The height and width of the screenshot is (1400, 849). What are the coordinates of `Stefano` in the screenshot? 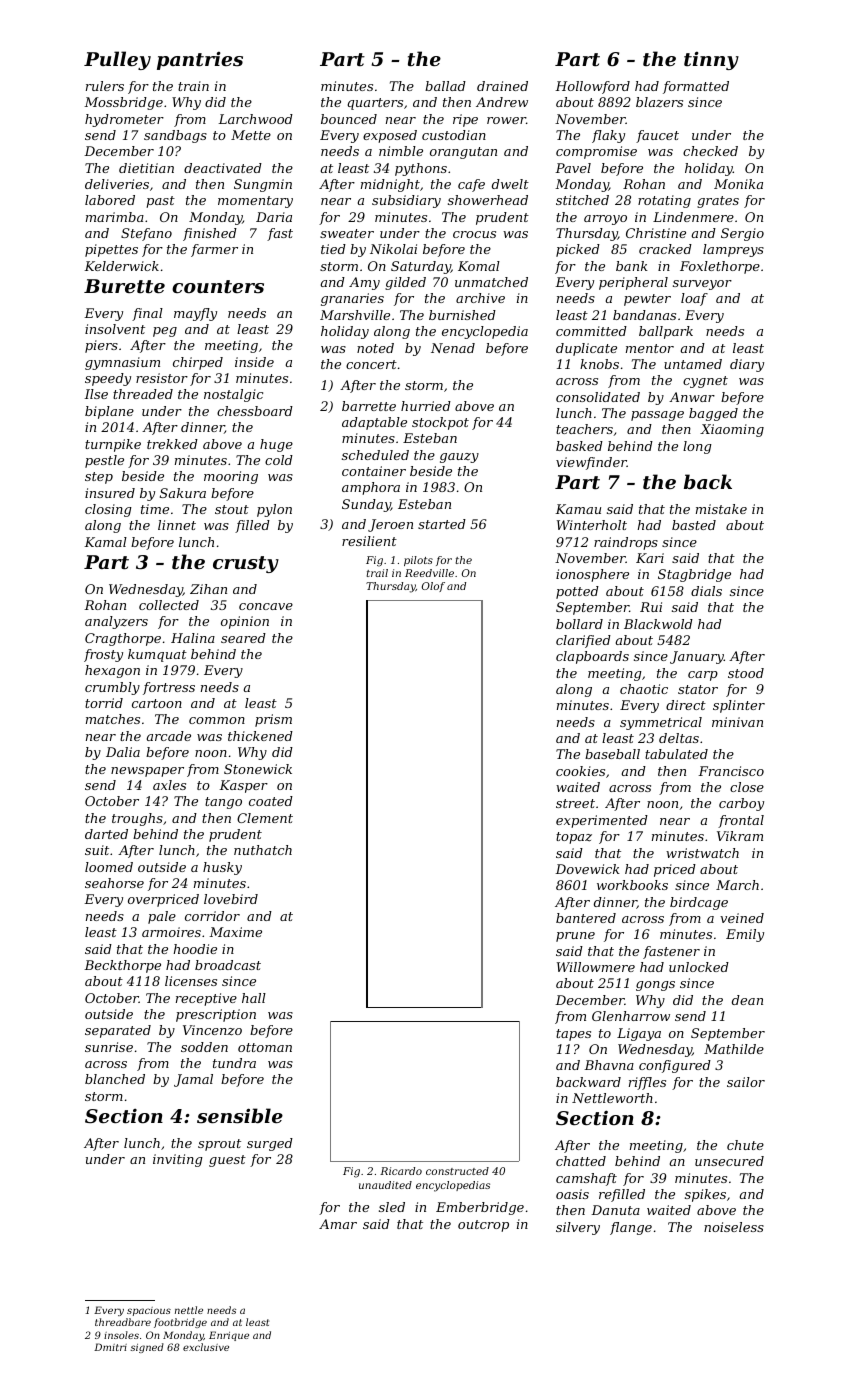 It's located at (146, 234).
